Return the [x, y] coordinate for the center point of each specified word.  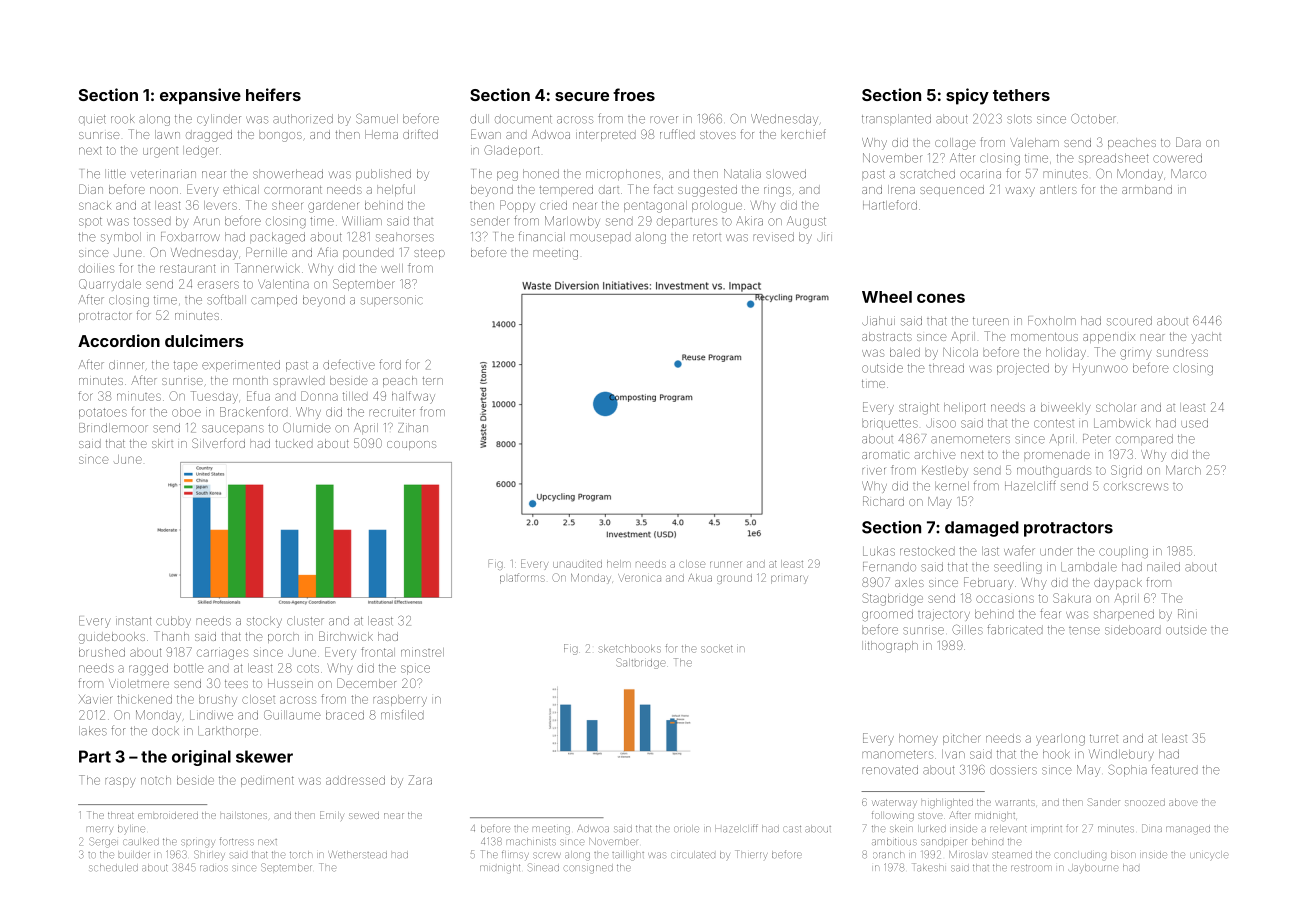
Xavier [95, 699]
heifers [273, 94]
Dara [1188, 142]
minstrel [422, 652]
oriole [686, 828]
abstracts [887, 336]
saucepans [233, 429]
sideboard [1133, 630]
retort [707, 238]
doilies [96, 268]
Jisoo [941, 423]
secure [582, 96]
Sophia [1127, 770]
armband [1147, 189]
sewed [364, 816]
